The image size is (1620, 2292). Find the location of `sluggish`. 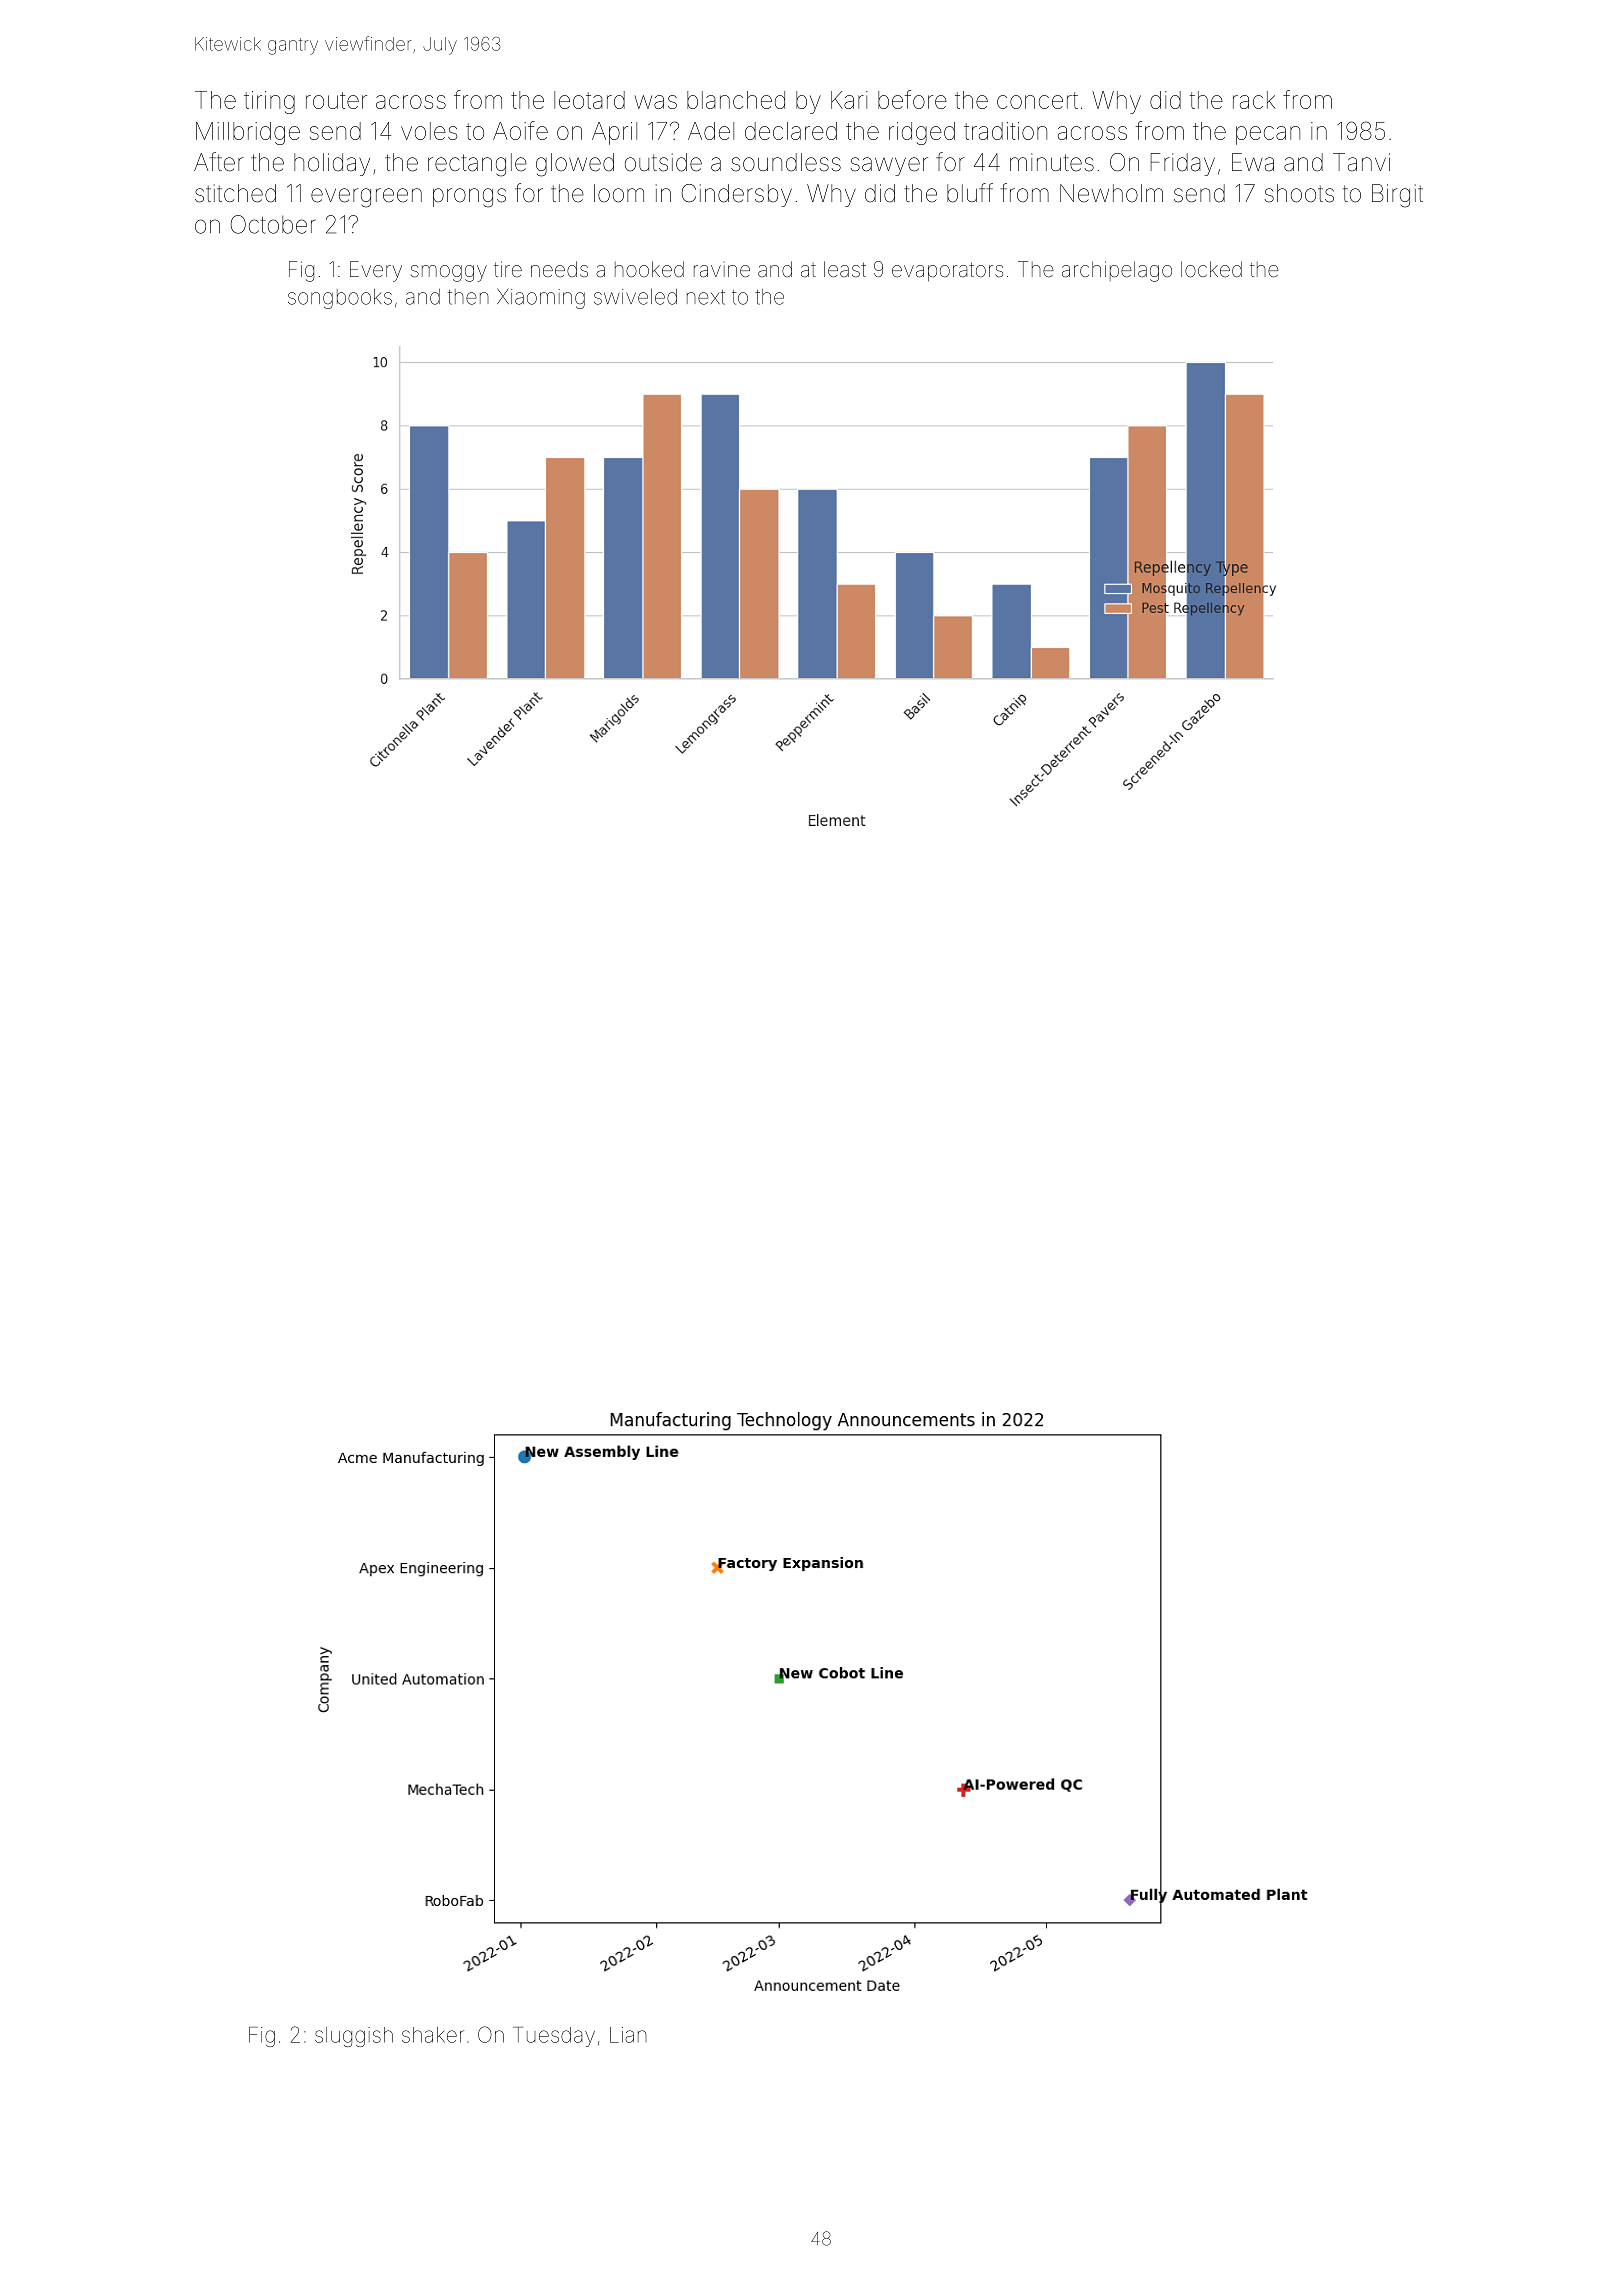

sluggish is located at coordinates (354, 2037).
